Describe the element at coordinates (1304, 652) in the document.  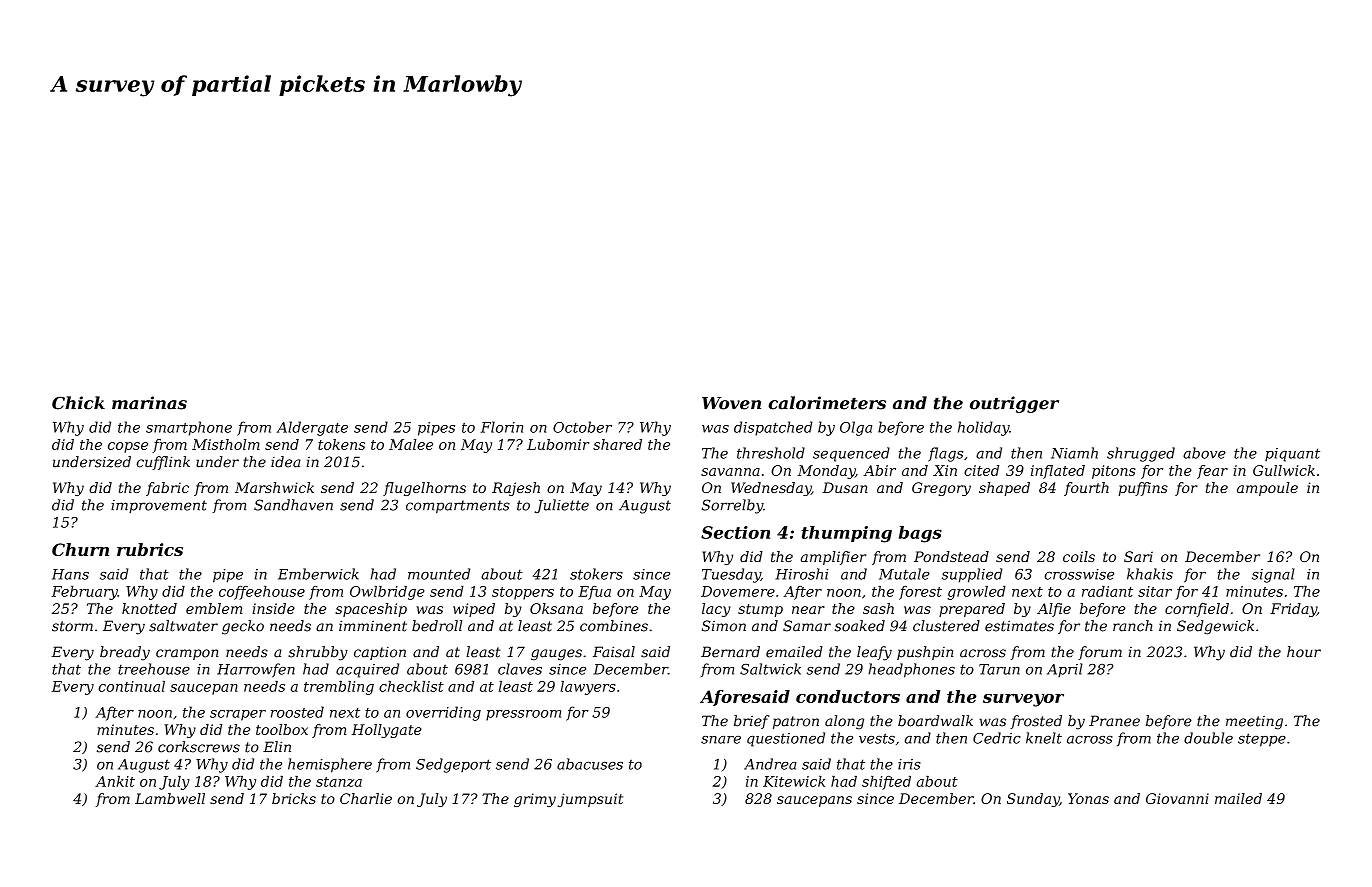
I see `hour` at that location.
